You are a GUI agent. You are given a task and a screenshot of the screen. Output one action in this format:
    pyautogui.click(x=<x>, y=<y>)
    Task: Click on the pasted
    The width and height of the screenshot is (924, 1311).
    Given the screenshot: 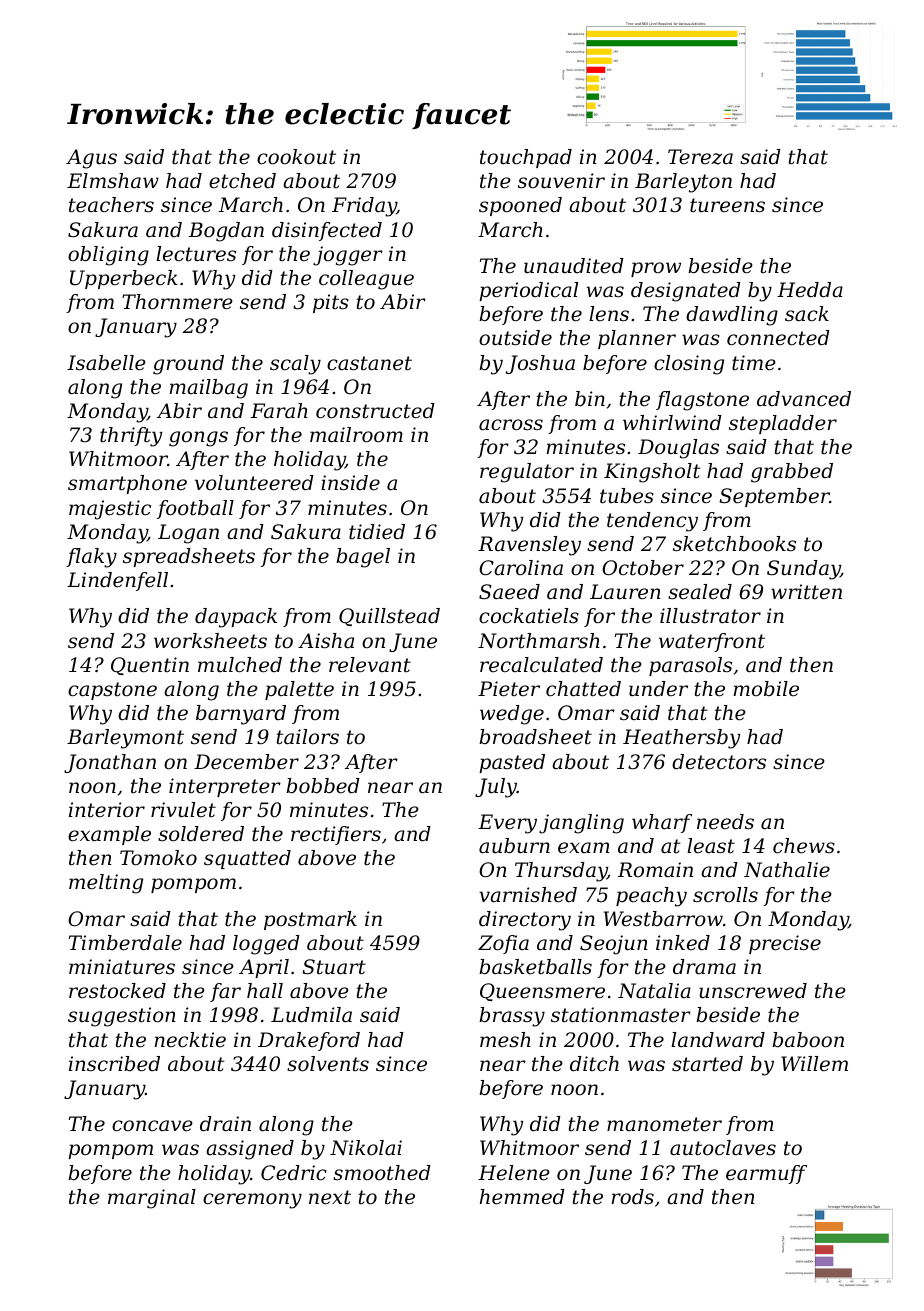 What is the action you would take?
    pyautogui.click(x=512, y=763)
